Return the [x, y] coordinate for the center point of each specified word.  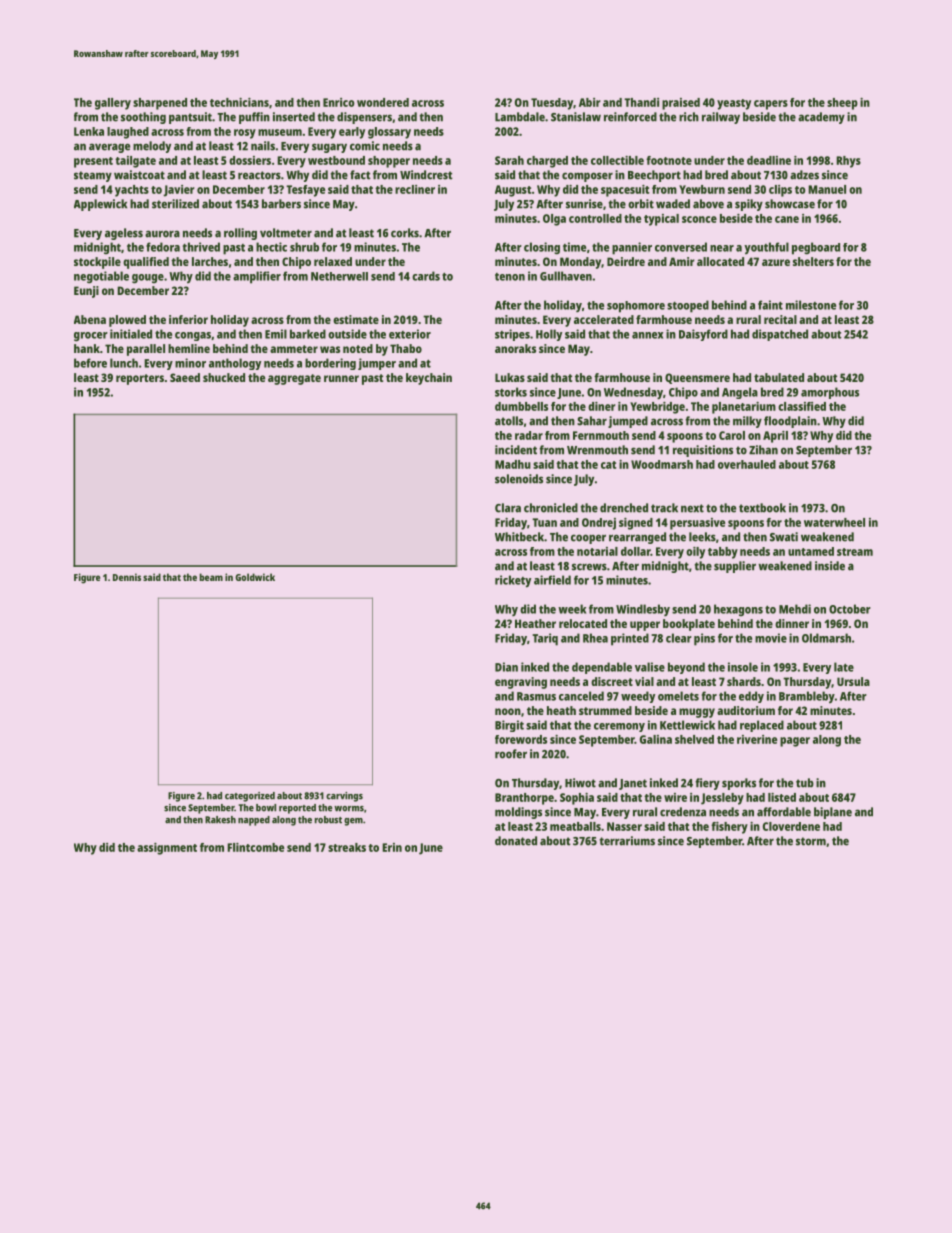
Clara [508, 508]
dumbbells [521, 406]
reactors [259, 175]
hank [87, 348]
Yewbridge [657, 408]
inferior [188, 319]
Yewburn [702, 189]
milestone [811, 305]
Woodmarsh [662, 464]
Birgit [509, 726]
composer [587, 177]
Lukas [510, 377]
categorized [250, 797]
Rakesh [220, 820]
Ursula [853, 681]
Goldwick [255, 577]
